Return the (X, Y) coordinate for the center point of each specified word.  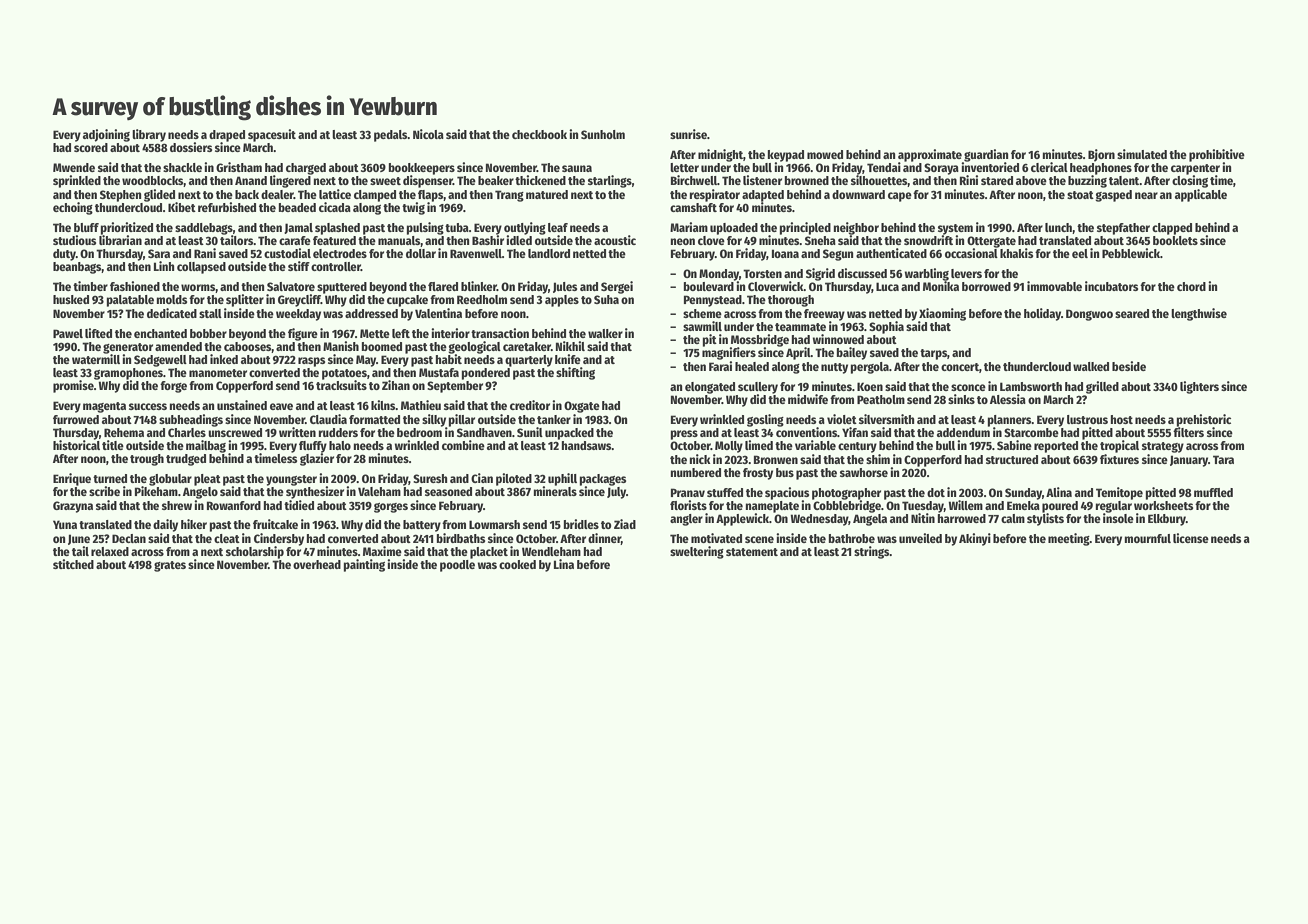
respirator (714, 195)
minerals (555, 491)
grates (170, 566)
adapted (763, 196)
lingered (290, 181)
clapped (1172, 229)
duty (64, 255)
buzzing (1087, 181)
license (1191, 538)
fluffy (313, 447)
